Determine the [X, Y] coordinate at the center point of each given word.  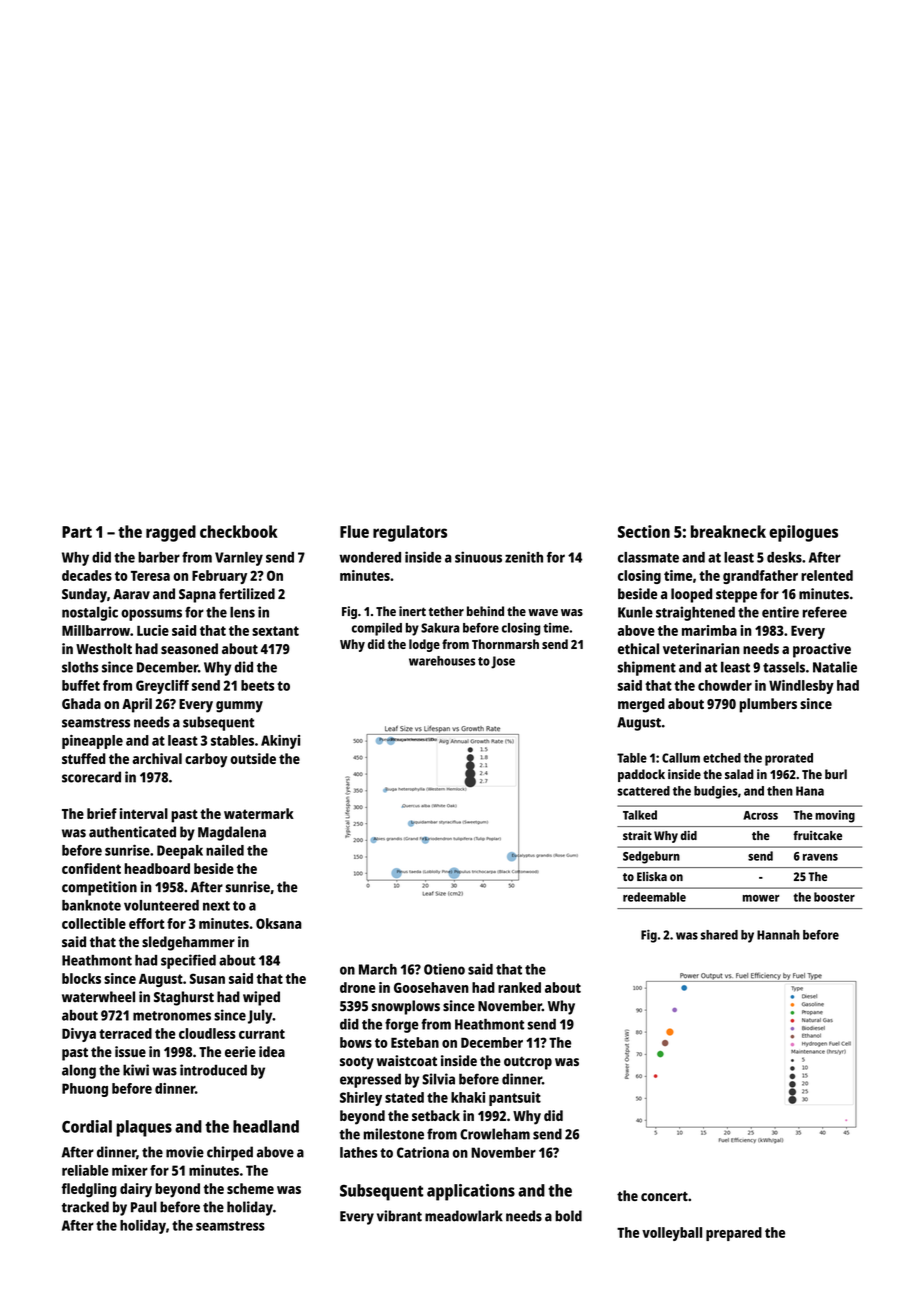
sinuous [478, 557]
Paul [144, 1207]
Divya [79, 1035]
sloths [80, 667]
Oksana [279, 923]
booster [834, 897]
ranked [519, 987]
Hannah [778, 935]
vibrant [399, 1216]
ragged [171, 533]
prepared [734, 1234]
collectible [94, 923]
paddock [641, 775]
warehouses [442, 661]
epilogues [803, 533]
